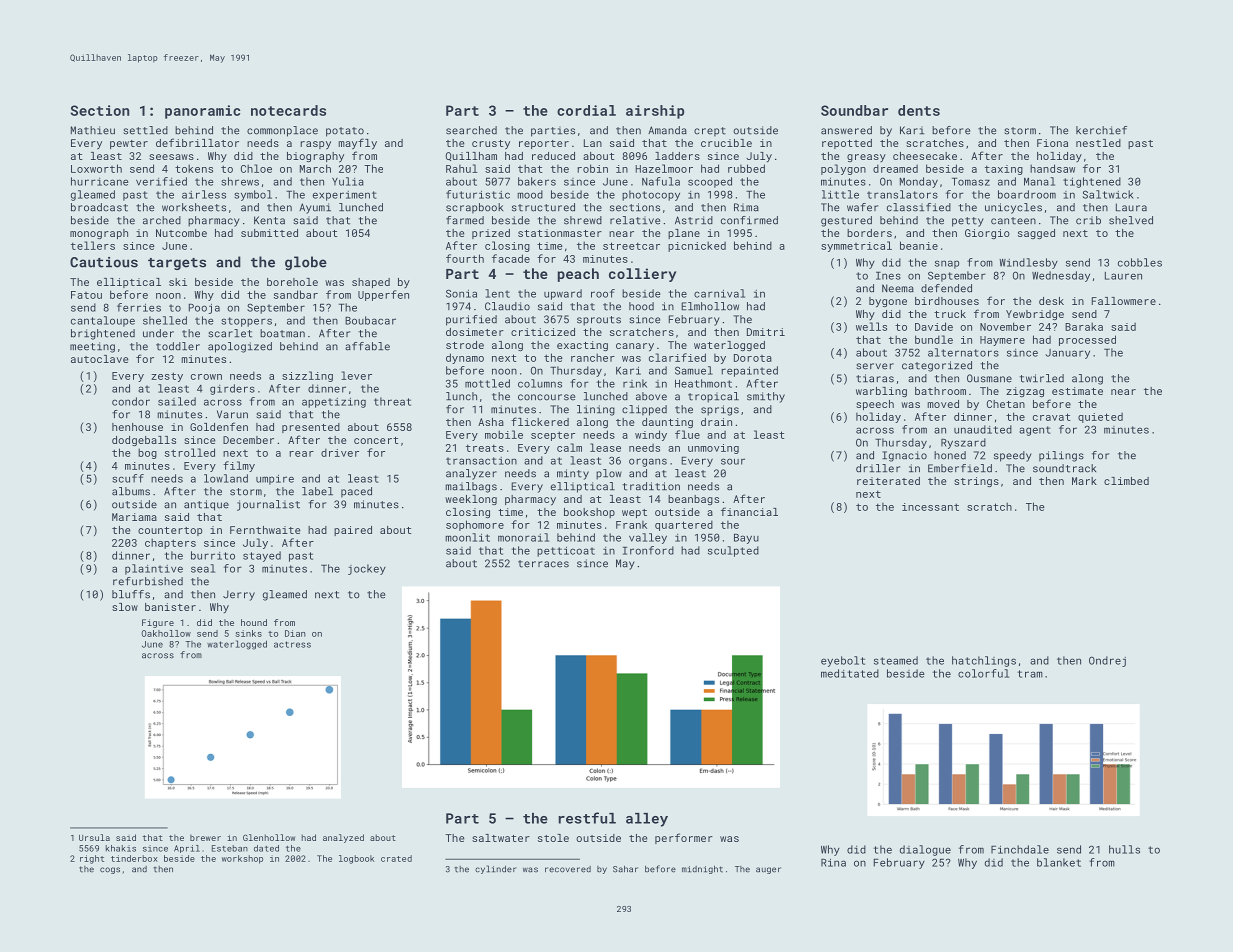 The height and width of the image is (952, 1233). Describe the element at coordinates (586, 110) in the image. I see `cordial` at that location.
